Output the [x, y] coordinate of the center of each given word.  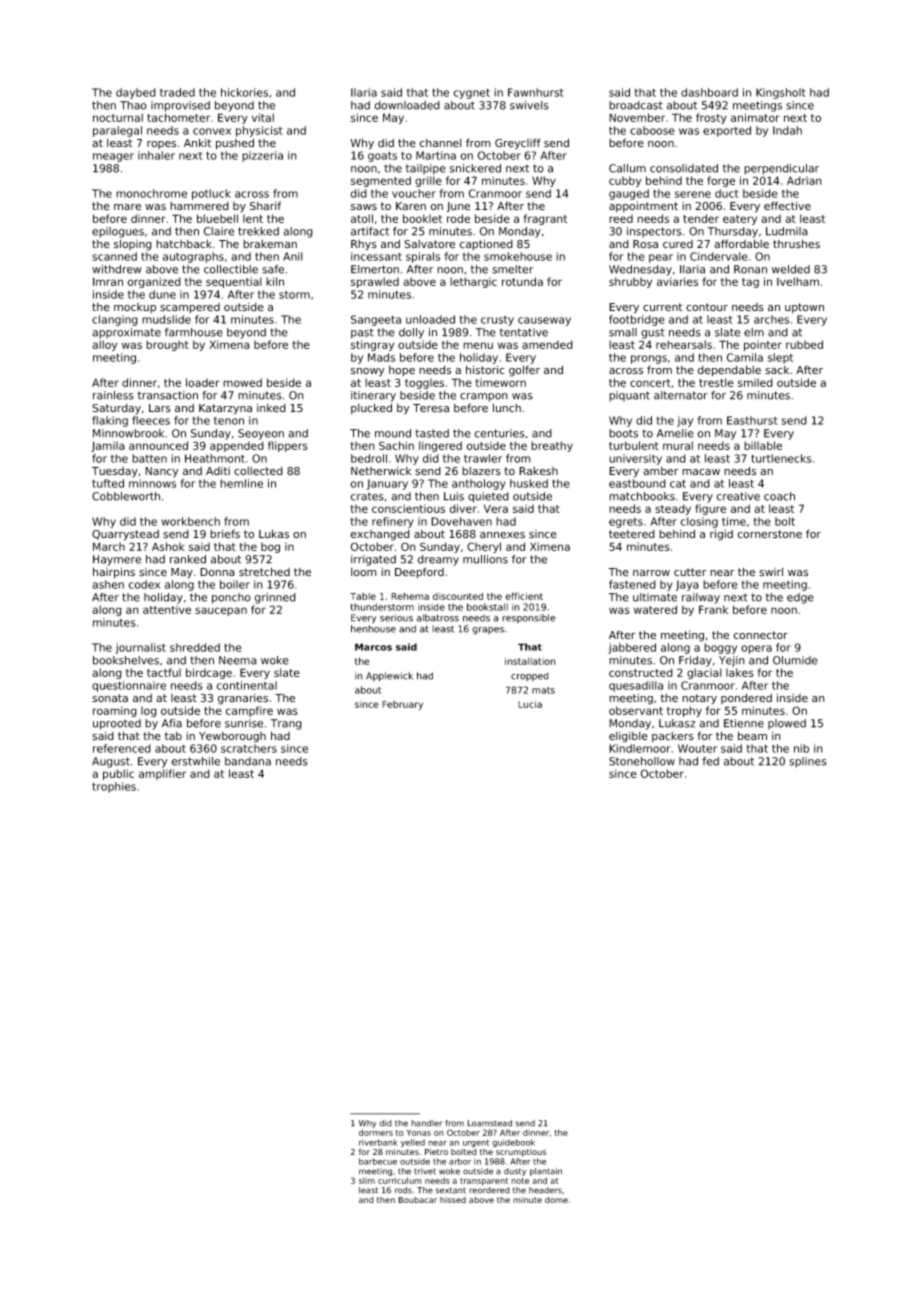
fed [710, 761]
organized [154, 282]
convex [212, 131]
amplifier [162, 774]
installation [530, 661]
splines [808, 762]
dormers [376, 1132]
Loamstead [489, 1123]
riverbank [378, 1142]
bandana [248, 761]
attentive [167, 609]
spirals [423, 257]
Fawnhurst [536, 92]
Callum [627, 168]
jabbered [632, 648]
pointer [763, 345]
